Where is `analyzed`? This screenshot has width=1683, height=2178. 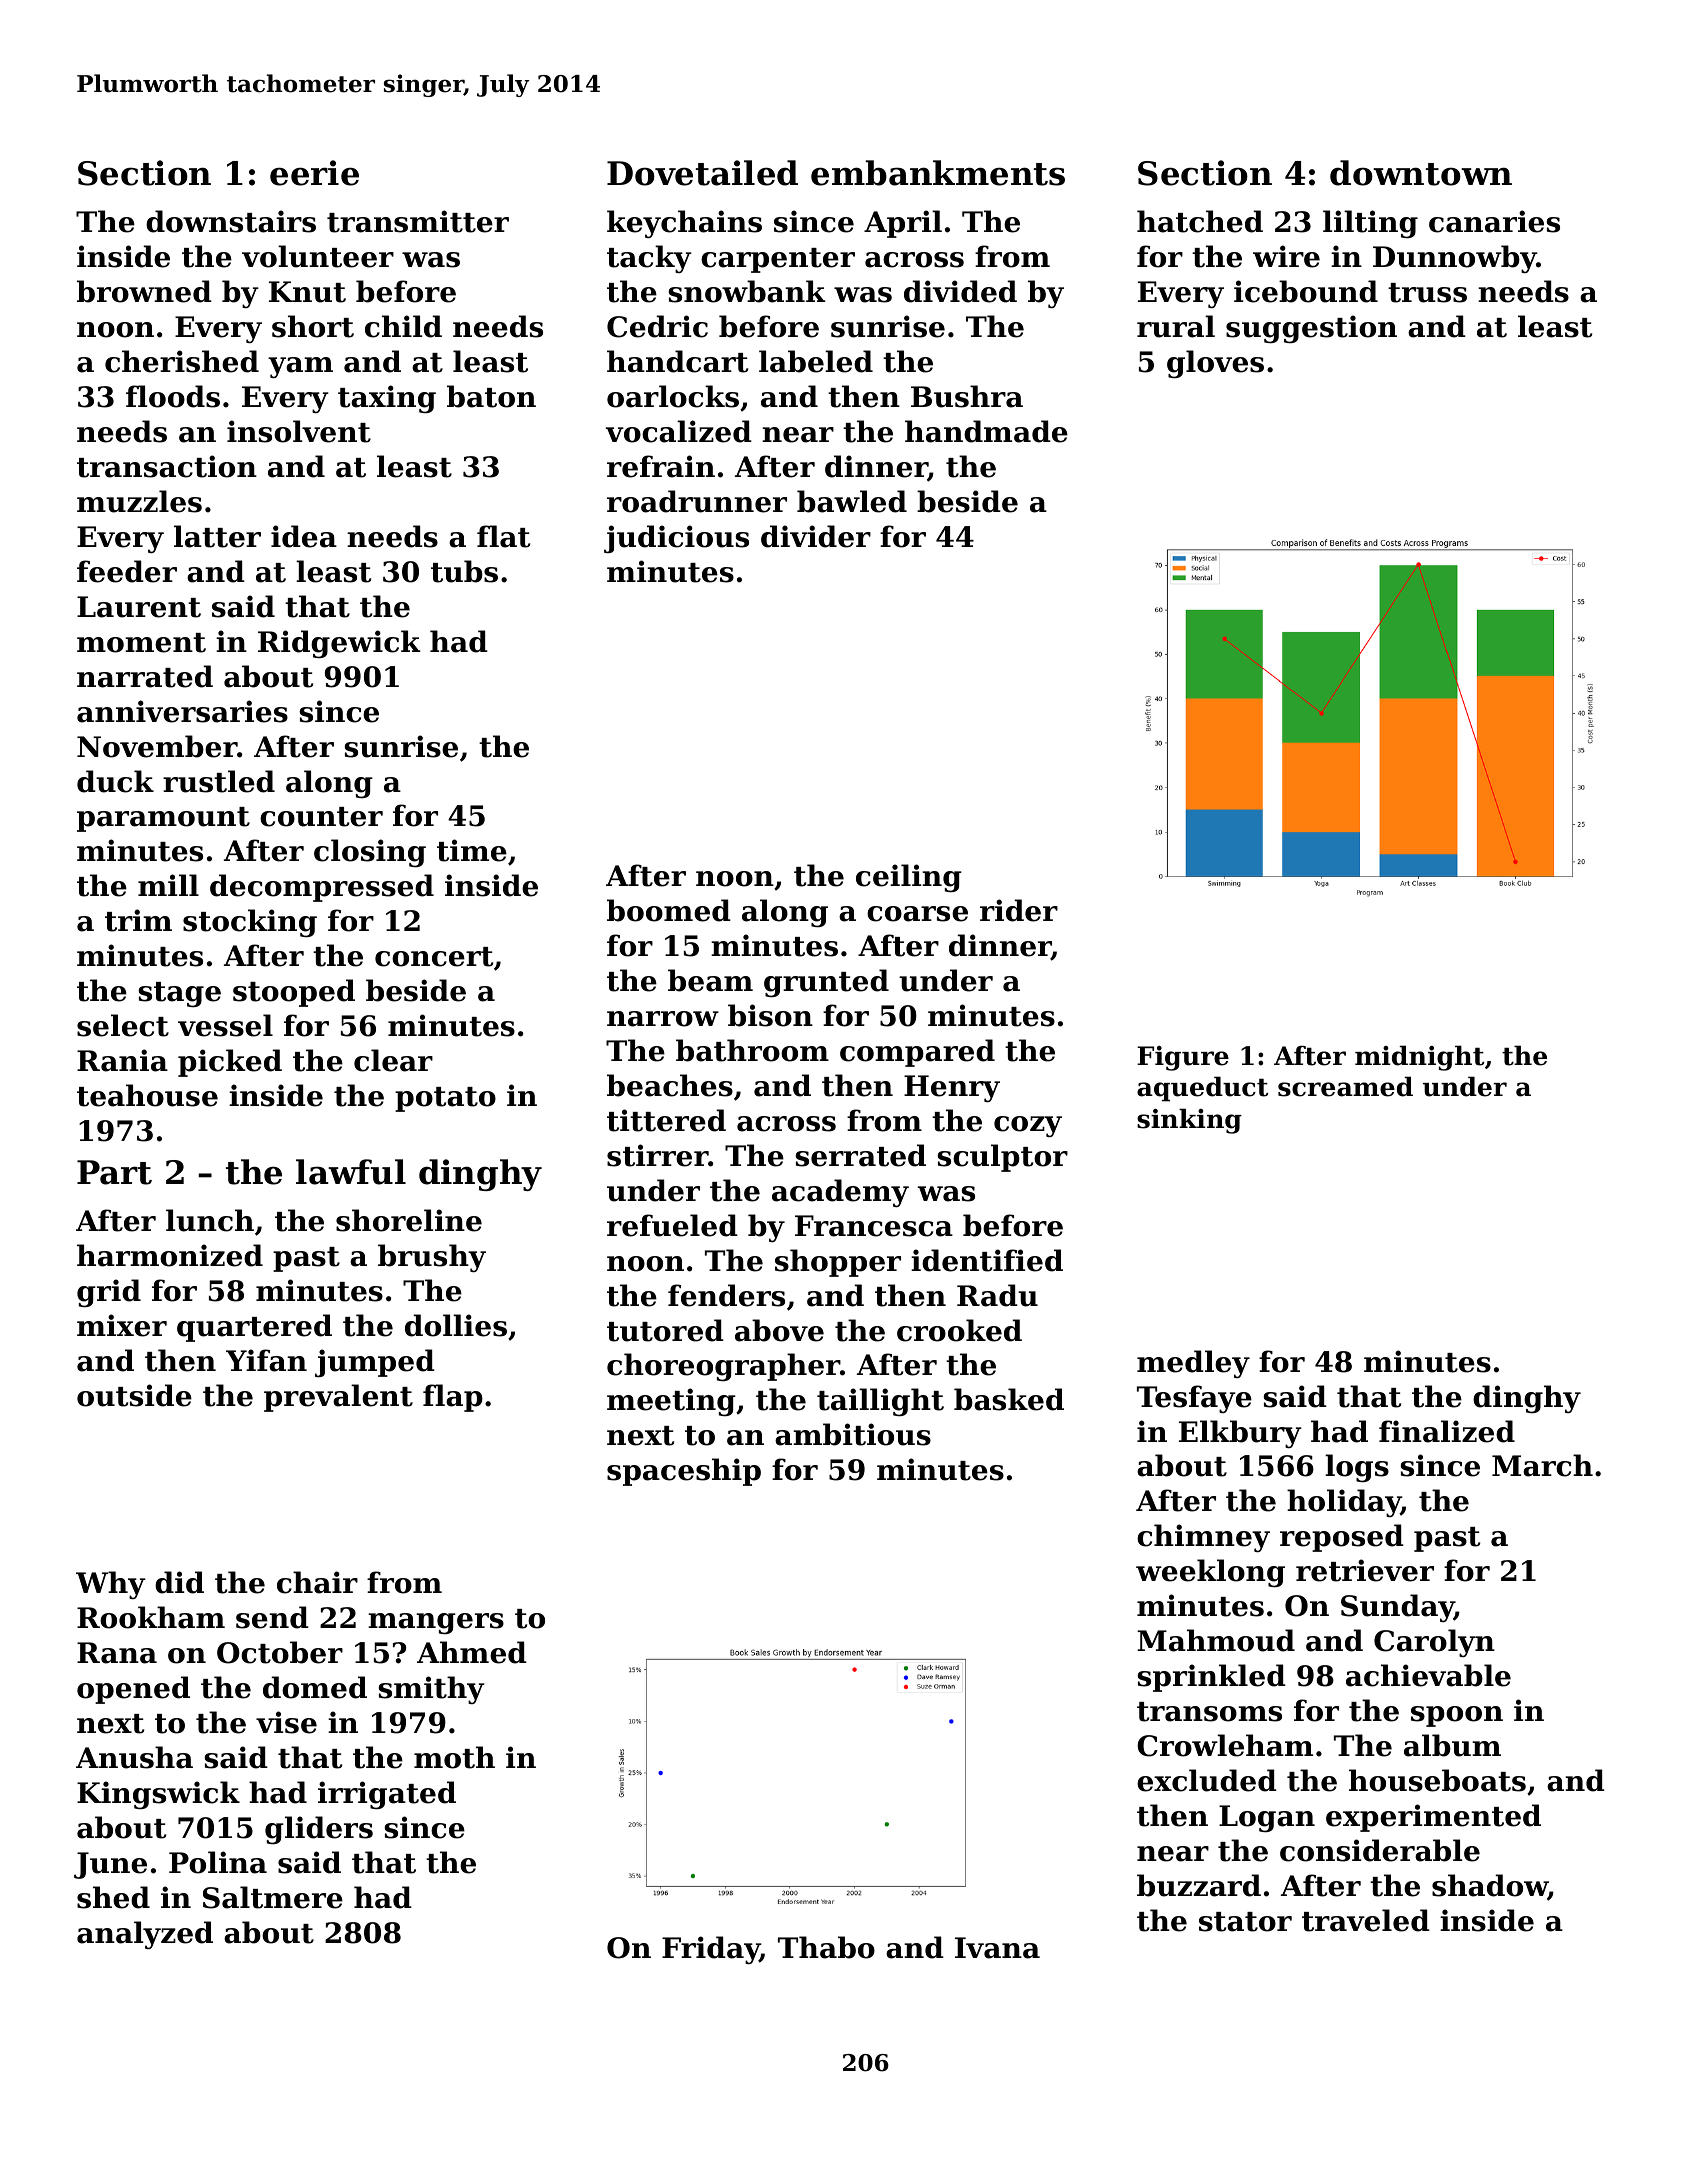 analyzed is located at coordinates (145, 1935).
